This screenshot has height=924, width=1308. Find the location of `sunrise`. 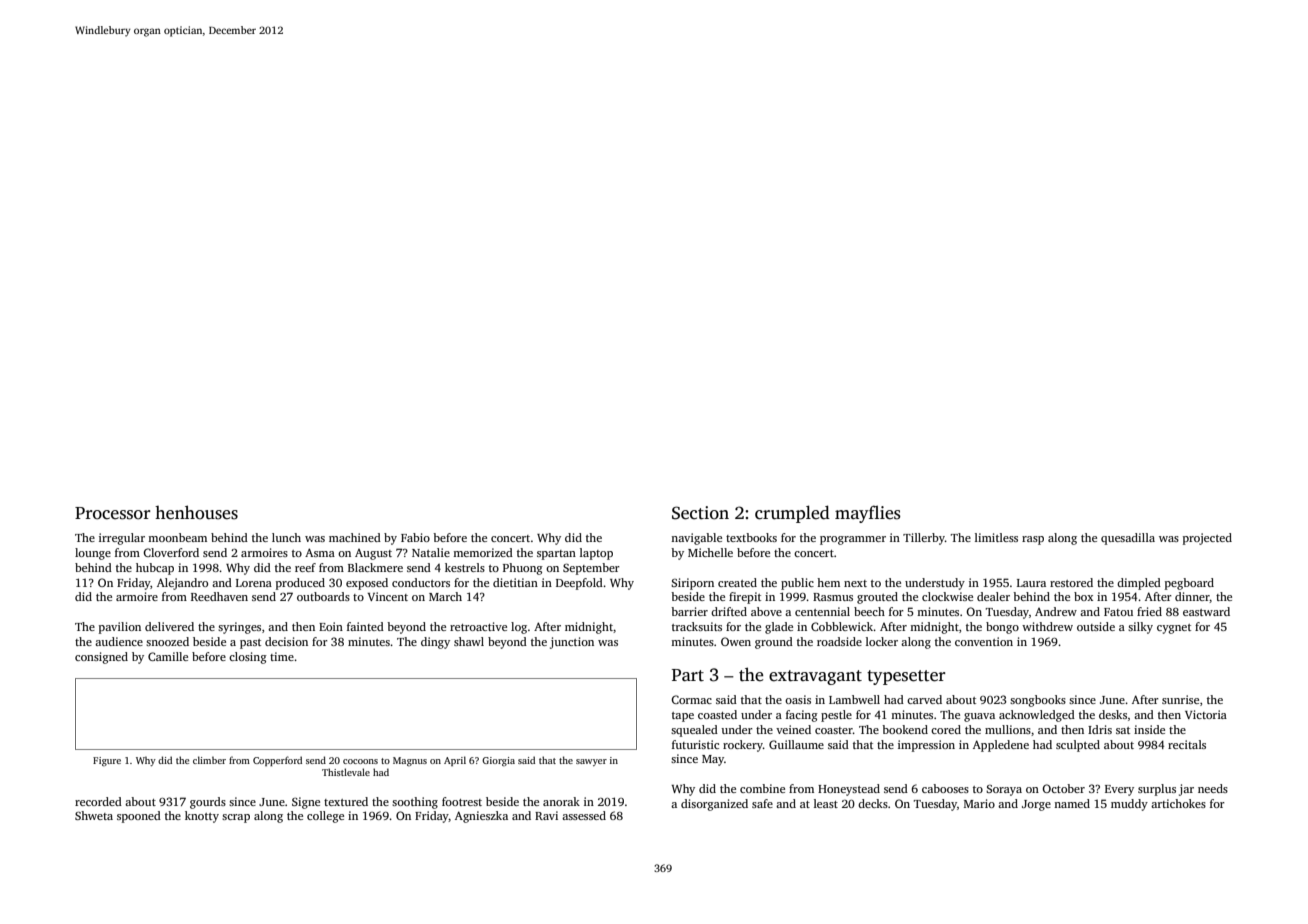

sunrise is located at coordinates (1180, 699).
